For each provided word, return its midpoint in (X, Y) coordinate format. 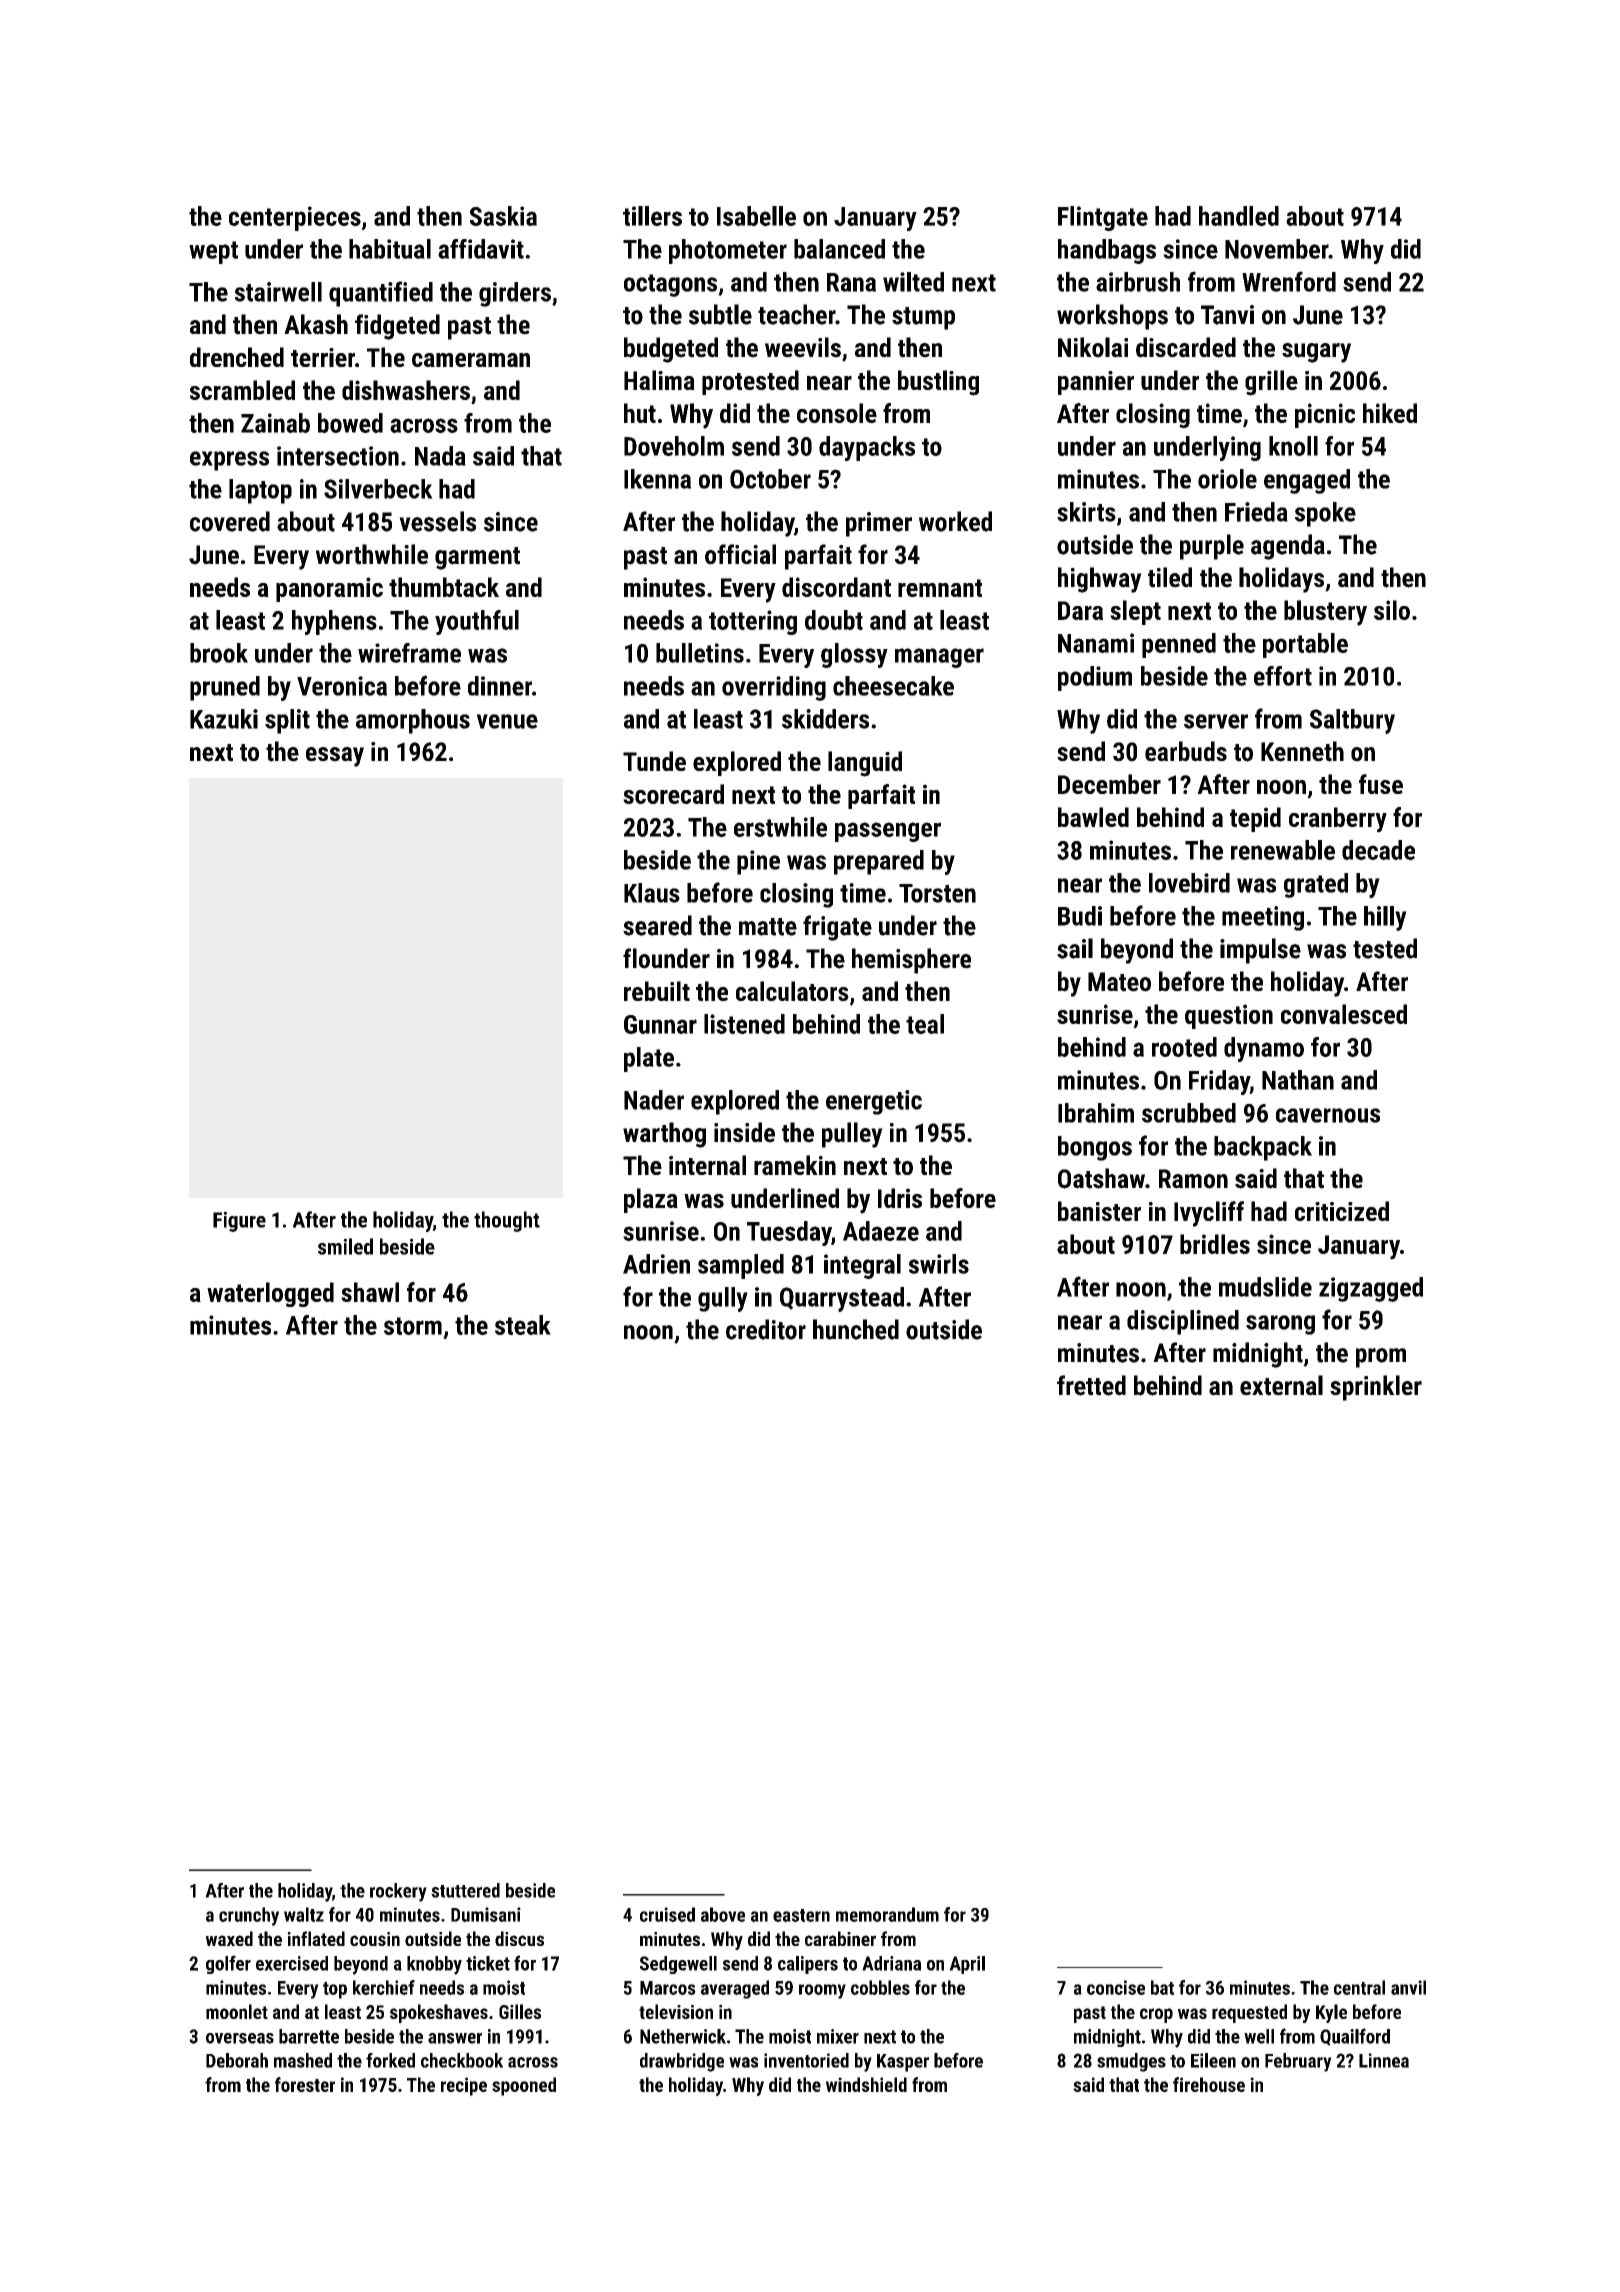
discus (519, 1938)
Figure (239, 1221)
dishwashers (406, 390)
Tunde (654, 761)
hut (640, 413)
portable (1305, 645)
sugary (1316, 353)
